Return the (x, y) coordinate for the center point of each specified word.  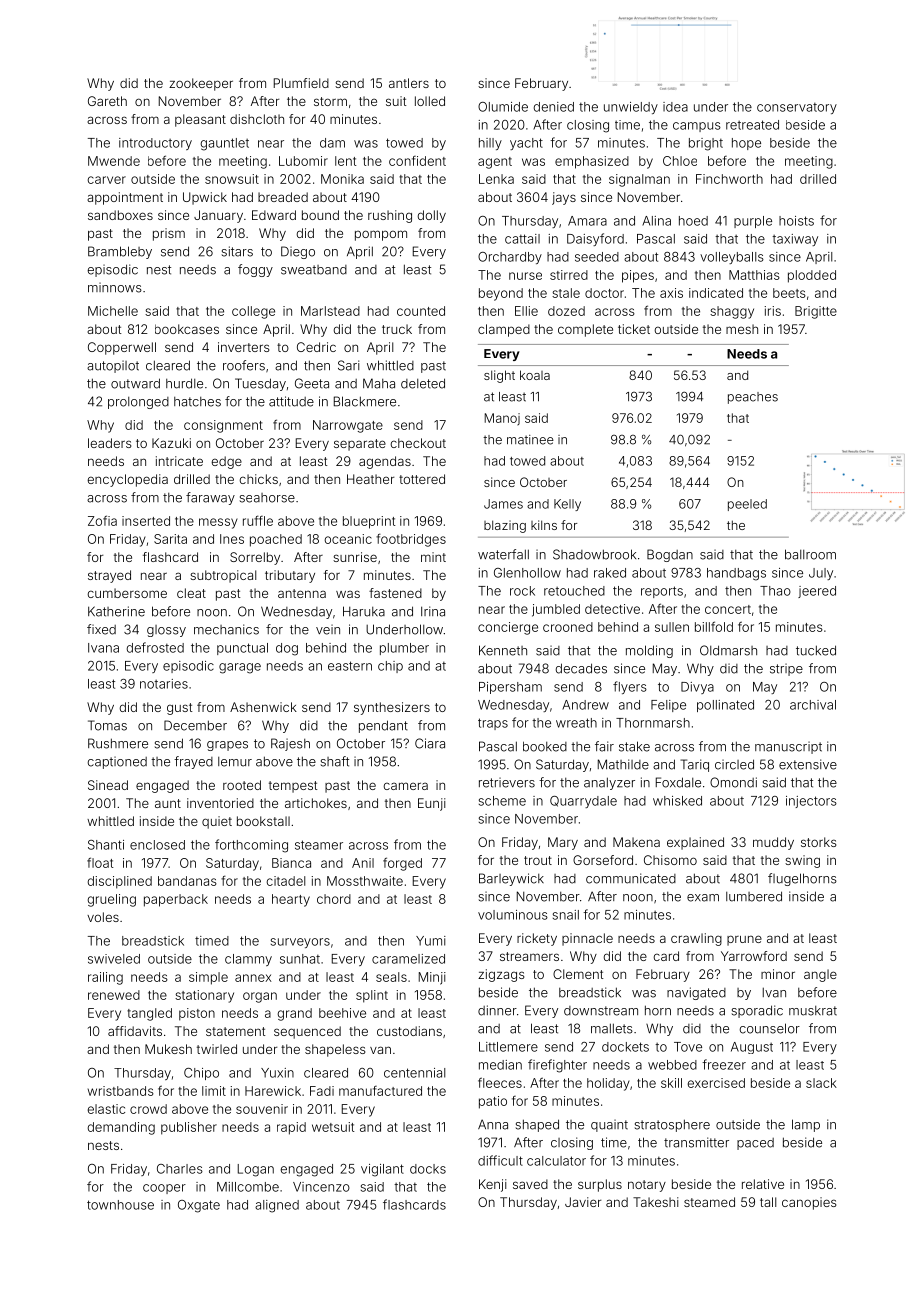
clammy (248, 960)
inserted (146, 521)
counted (421, 311)
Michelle (113, 311)
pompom (381, 235)
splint (372, 996)
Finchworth (729, 179)
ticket (634, 329)
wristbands (121, 1091)
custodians (409, 1031)
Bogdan (670, 555)
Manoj (502, 419)
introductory (155, 144)
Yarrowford (754, 956)
